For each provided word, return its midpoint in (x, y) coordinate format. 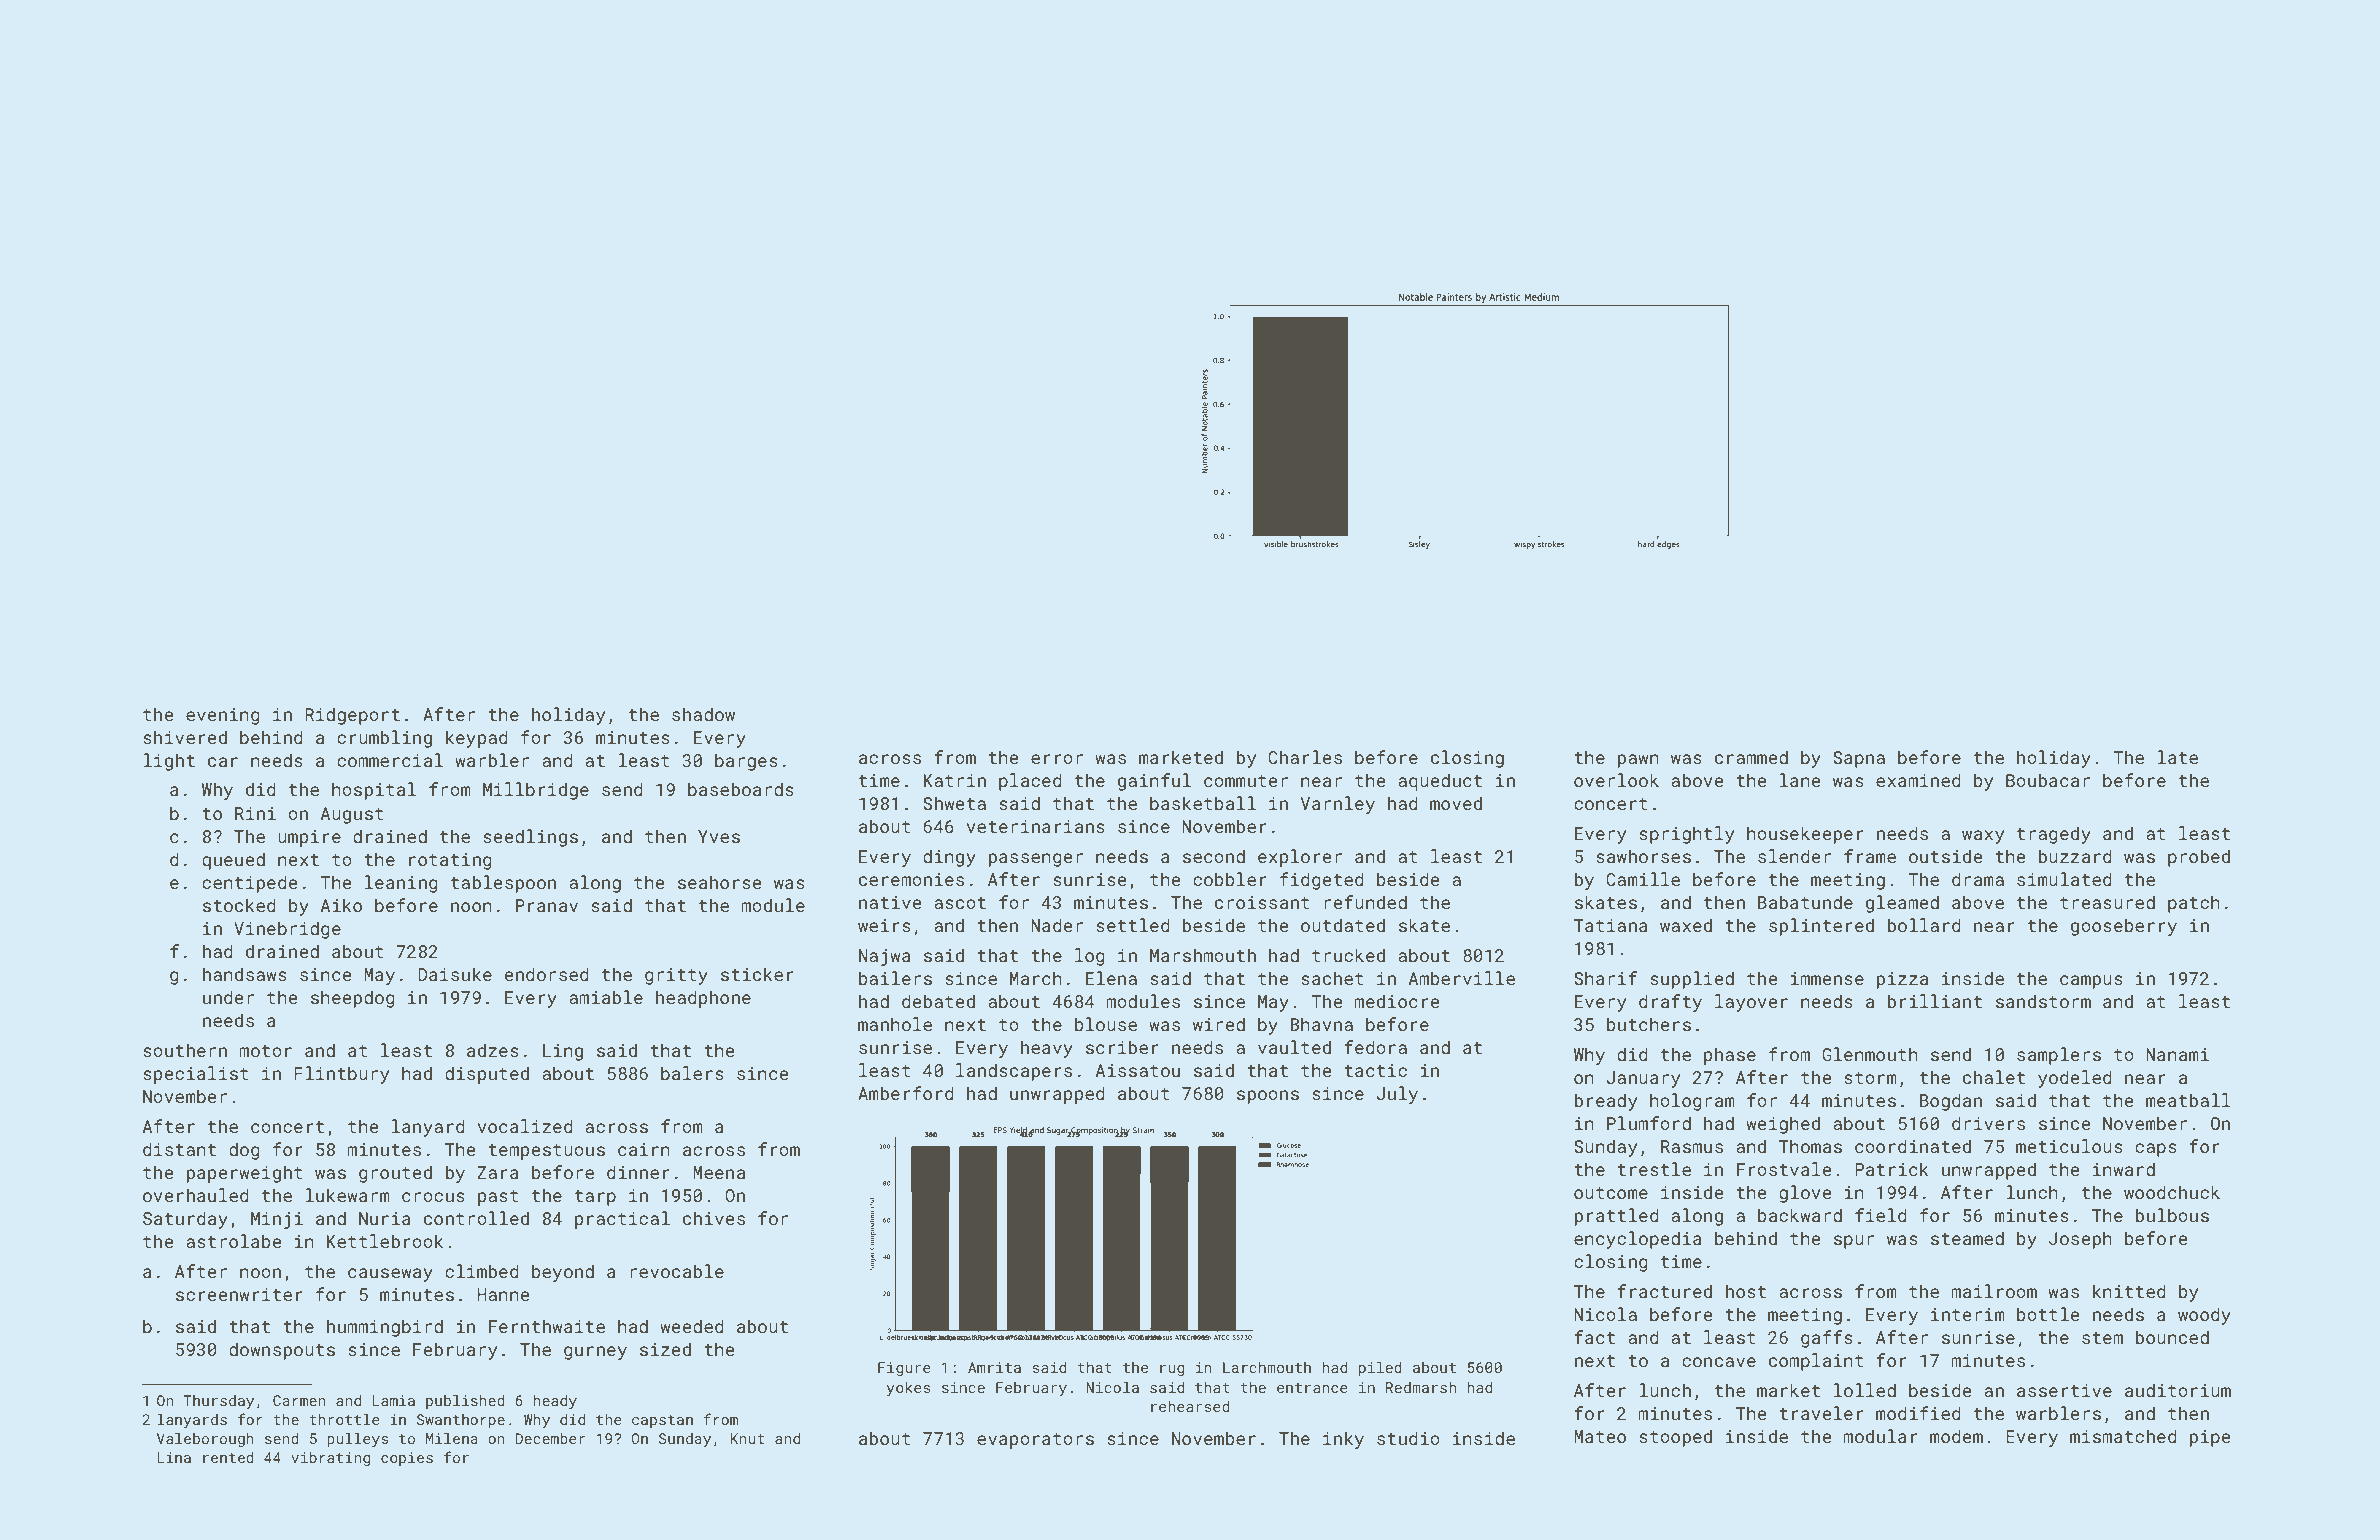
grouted (395, 1174)
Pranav (547, 905)
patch (2194, 904)
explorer (1300, 858)
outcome (1611, 1193)
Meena (719, 1172)
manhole (895, 1024)
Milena (452, 1438)
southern (185, 1050)
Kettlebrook (384, 1241)
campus (2091, 982)
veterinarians (1036, 826)
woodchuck (2172, 1192)
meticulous (2069, 1146)
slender (1794, 856)
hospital (374, 791)
